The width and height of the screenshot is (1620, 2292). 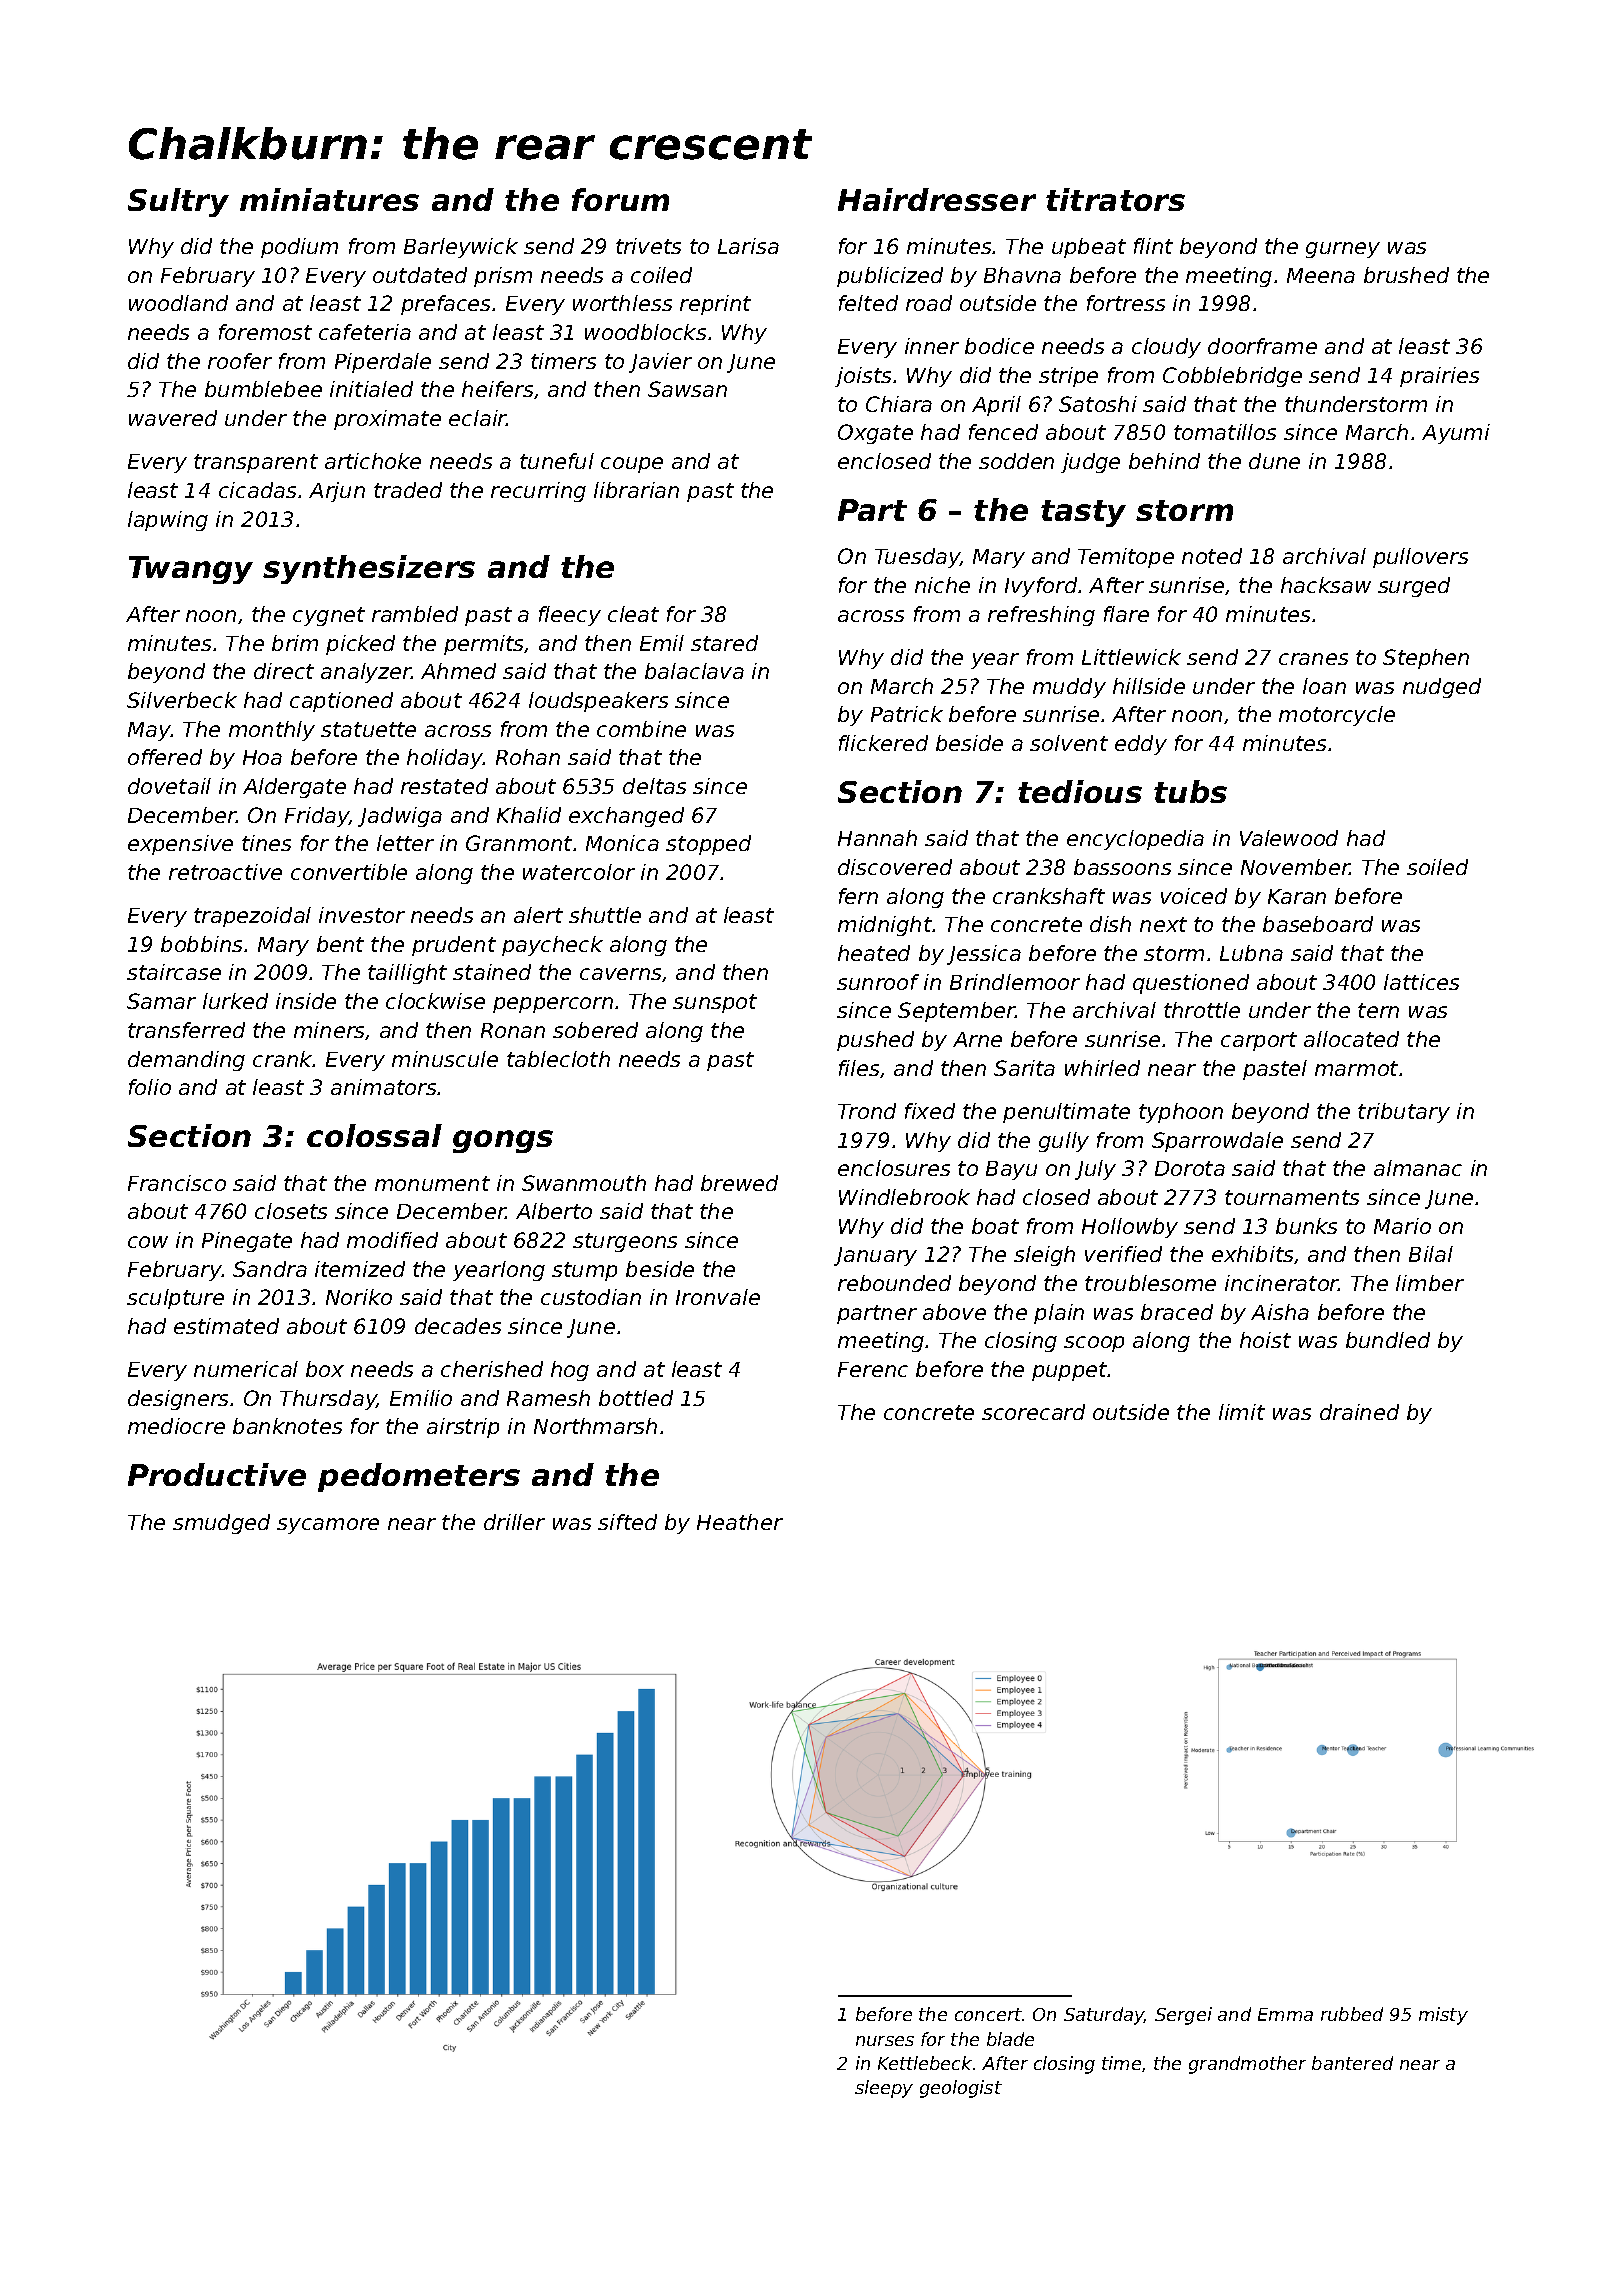 I want to click on sycamore, so click(x=328, y=1526).
